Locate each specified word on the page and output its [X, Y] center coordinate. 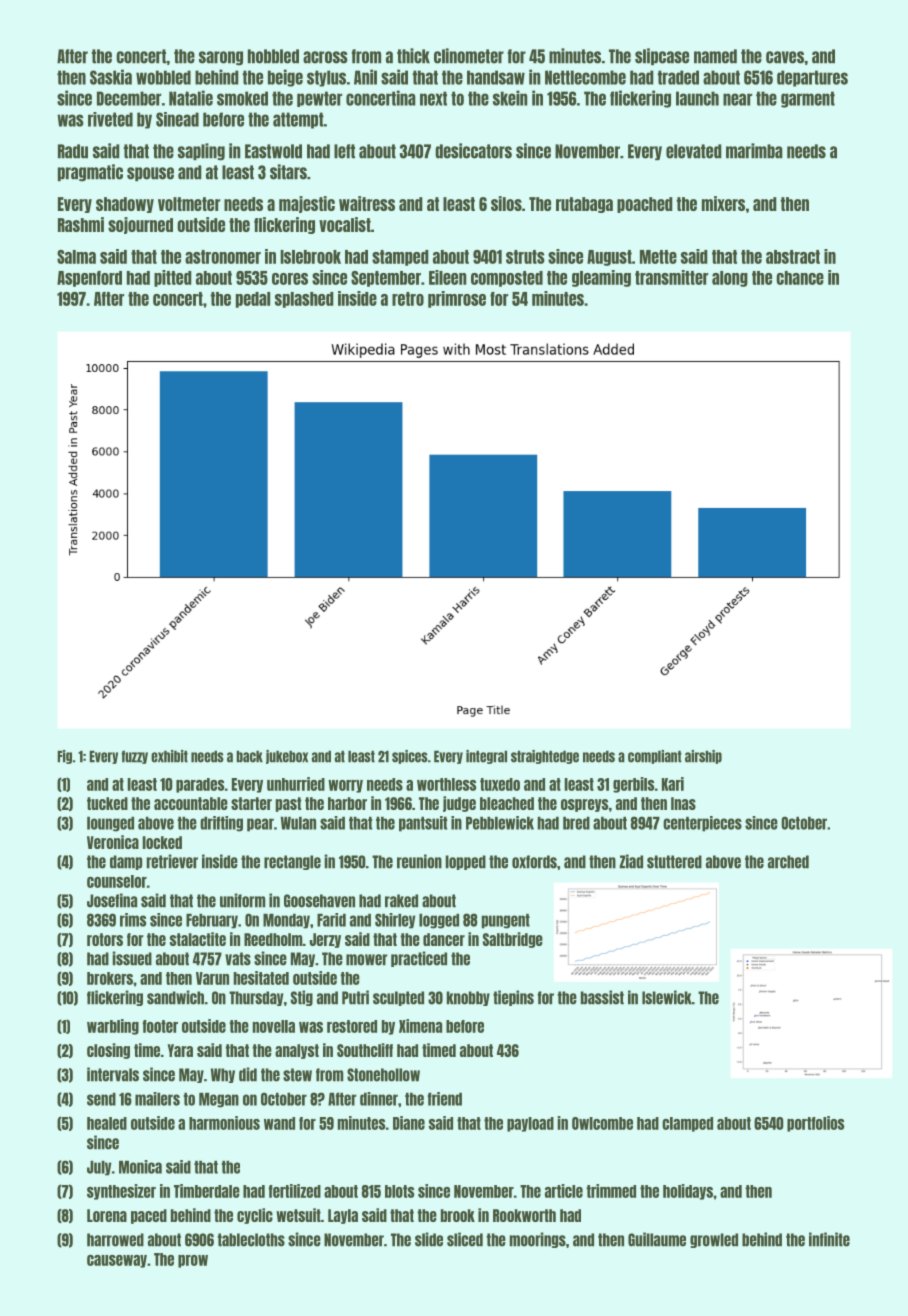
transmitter [671, 277]
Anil [365, 77]
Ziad [631, 861]
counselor [117, 881]
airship [703, 757]
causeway [117, 1261]
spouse [150, 174]
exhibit [169, 756]
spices [410, 757]
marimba [754, 151]
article [564, 1191]
